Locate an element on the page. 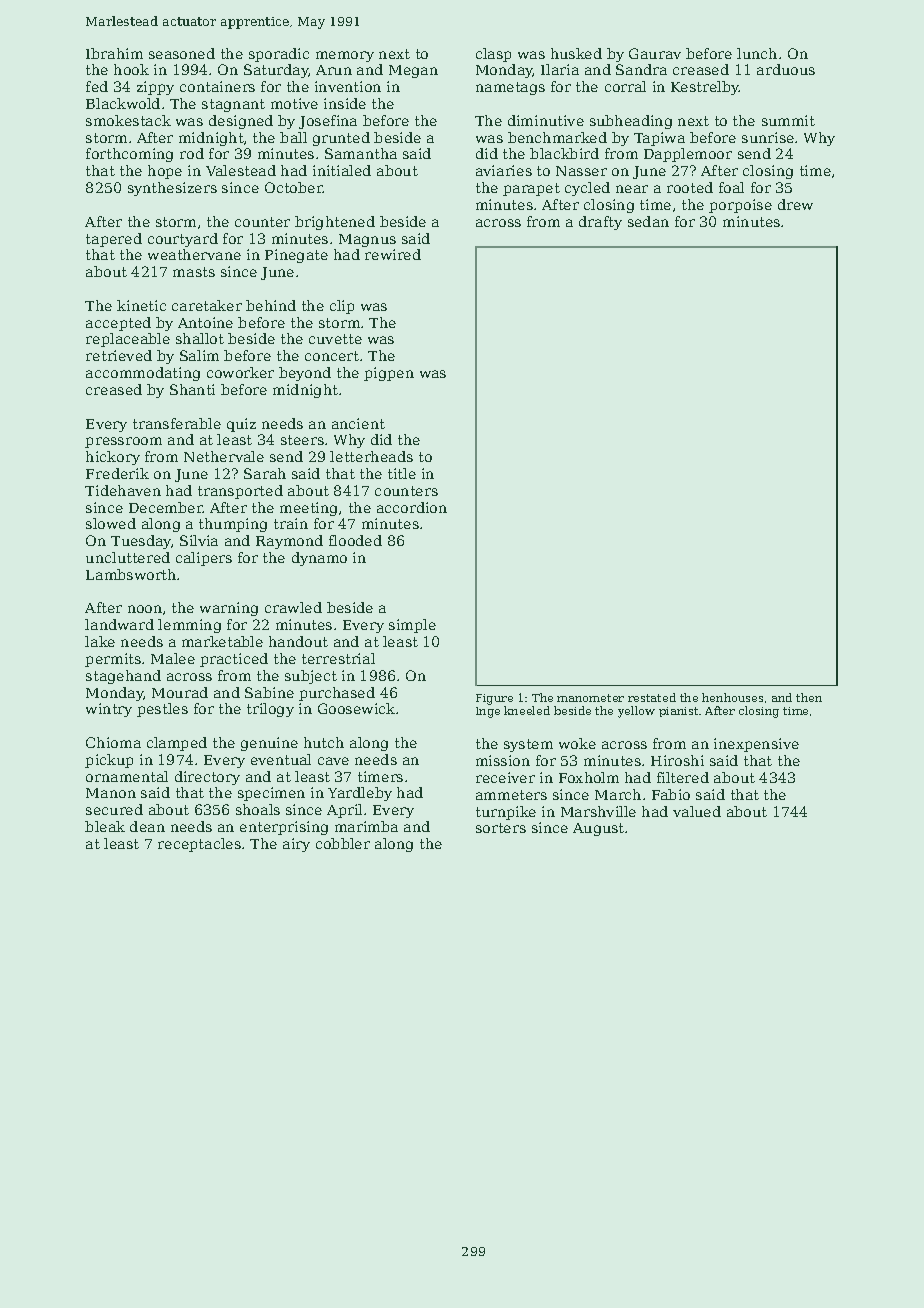 The height and width of the image is (1308, 924). forthcoming is located at coordinates (129, 155).
